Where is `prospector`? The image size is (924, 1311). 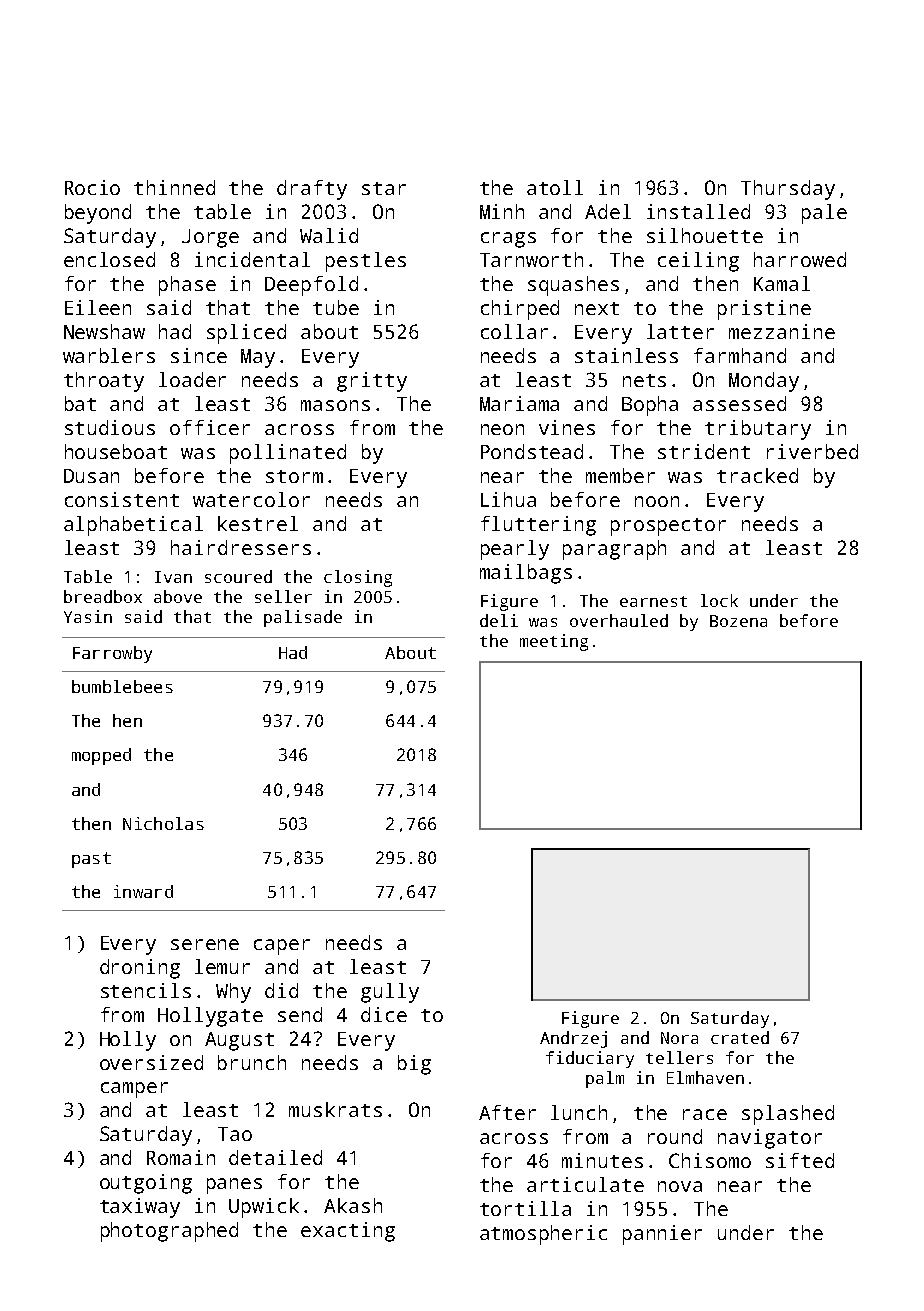
prospector is located at coordinates (668, 527).
